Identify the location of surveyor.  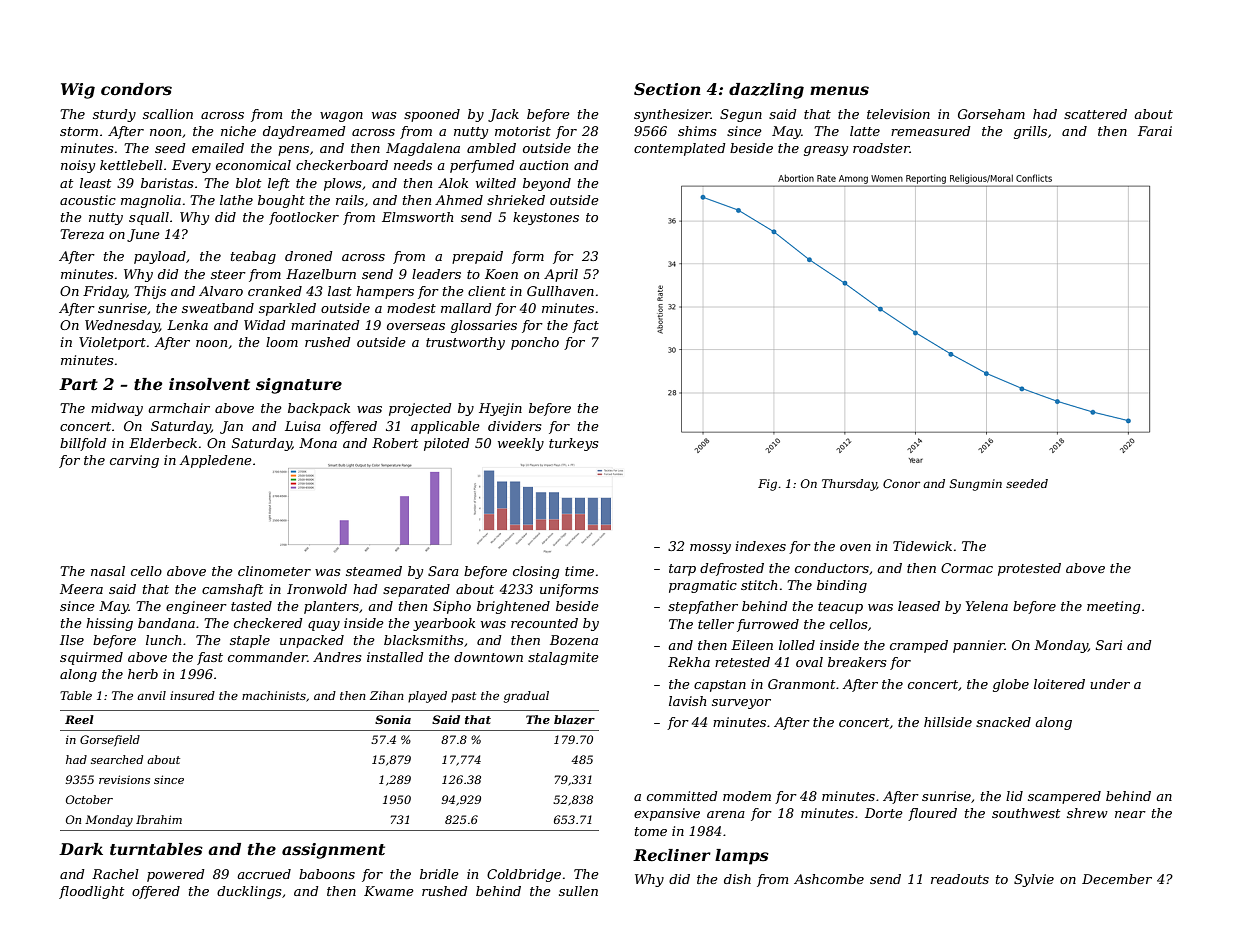
(741, 704).
